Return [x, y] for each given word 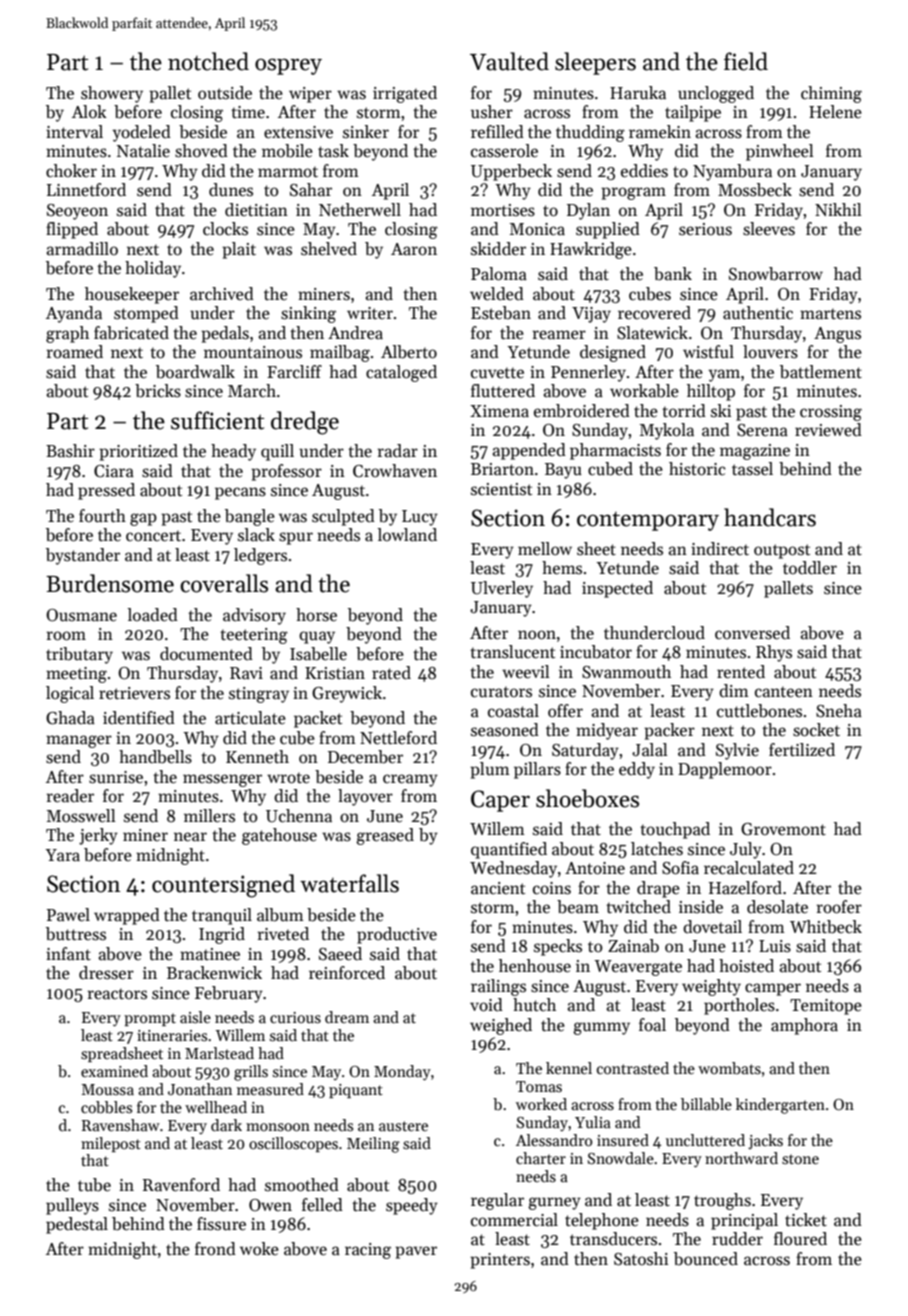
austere [403, 1126]
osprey [288, 66]
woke [259, 1248]
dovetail [712, 927]
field [746, 61]
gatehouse [279, 836]
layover [365, 797]
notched [208, 61]
